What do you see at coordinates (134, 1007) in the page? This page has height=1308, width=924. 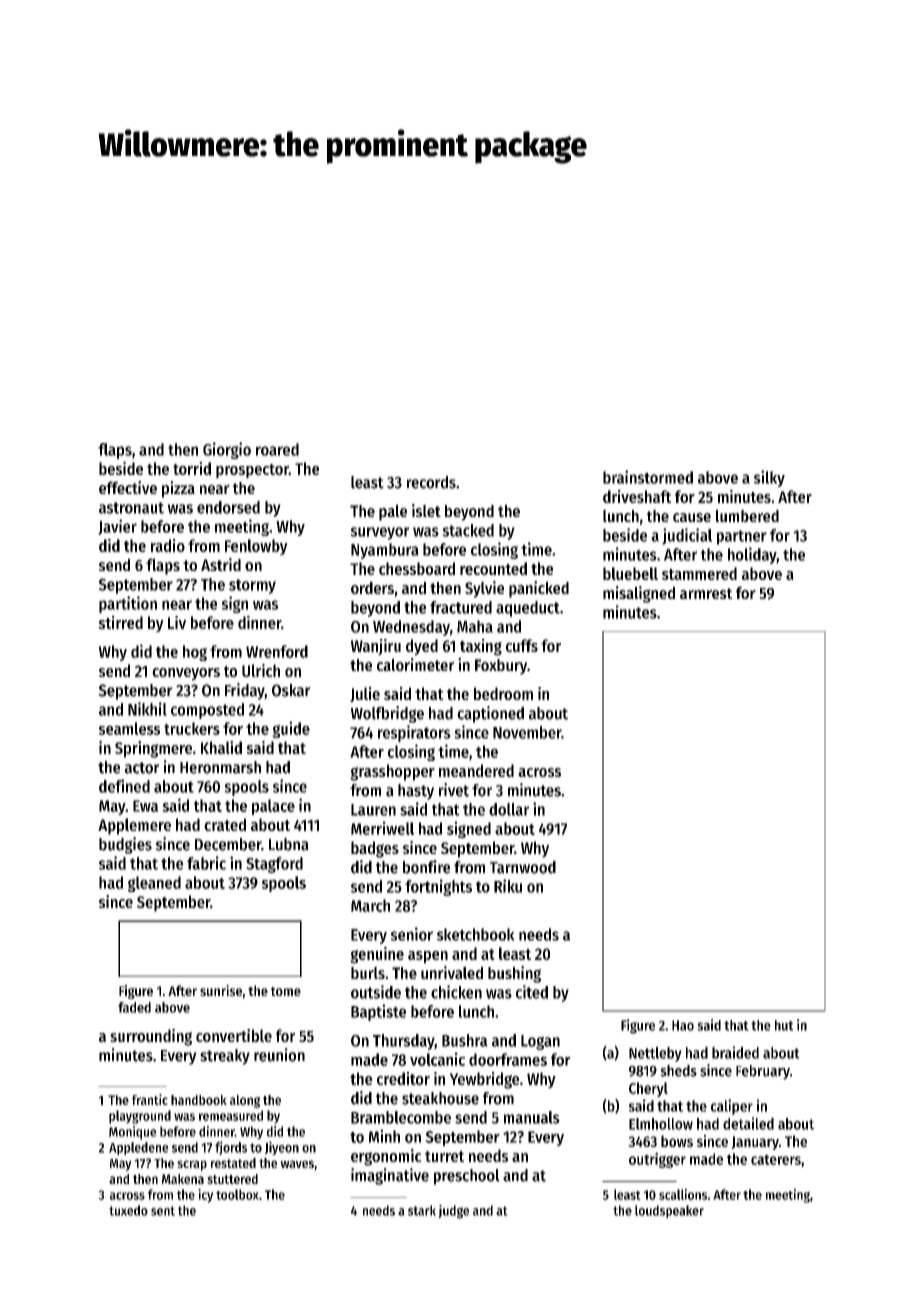 I see `faded` at bounding box center [134, 1007].
